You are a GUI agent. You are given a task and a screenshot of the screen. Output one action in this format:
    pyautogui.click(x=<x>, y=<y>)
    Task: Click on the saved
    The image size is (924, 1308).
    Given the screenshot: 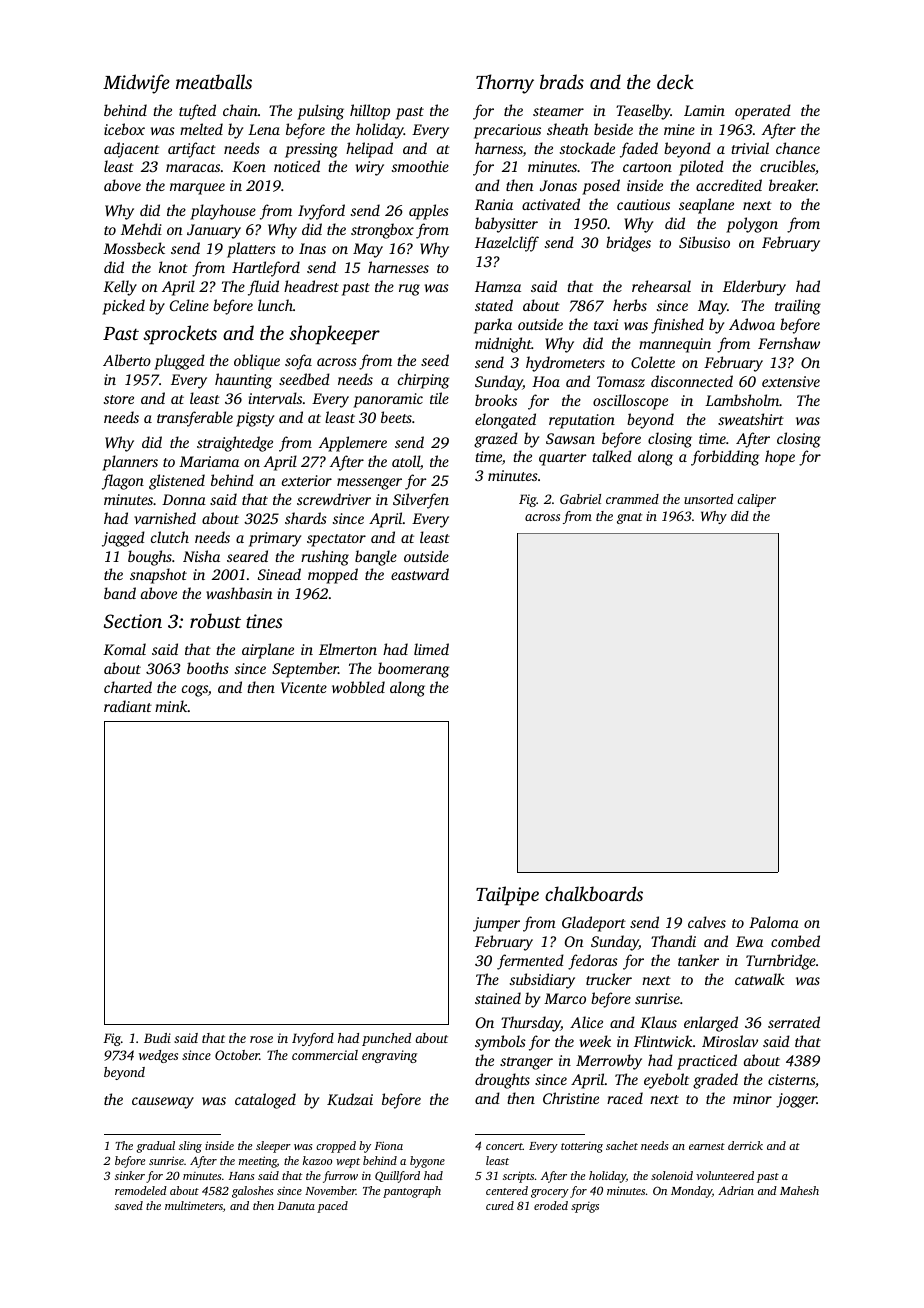 What is the action you would take?
    pyautogui.click(x=129, y=1205)
